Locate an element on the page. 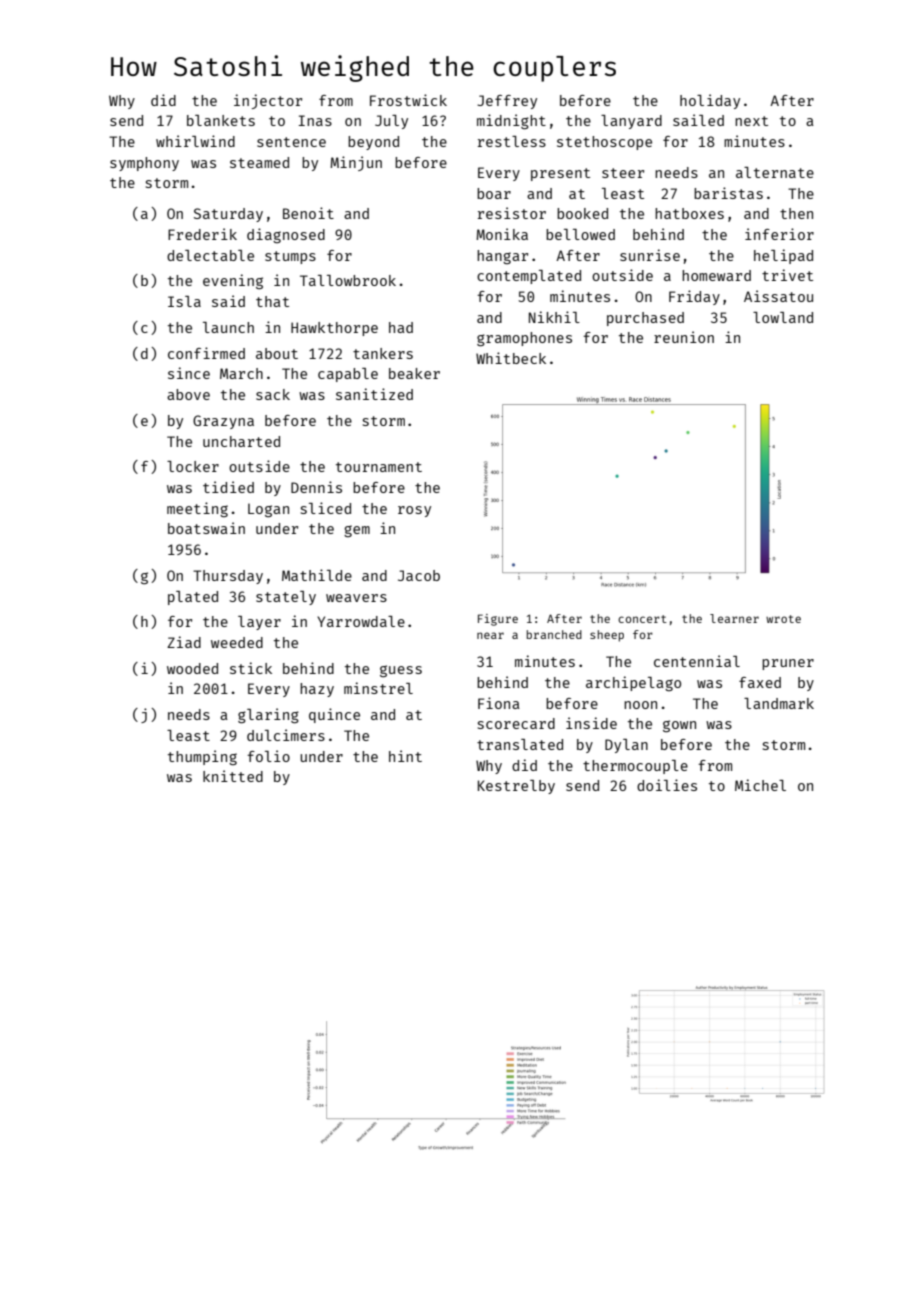 Image resolution: width=924 pixels, height=1308 pixels. Tallowbrook is located at coordinates (348, 280).
